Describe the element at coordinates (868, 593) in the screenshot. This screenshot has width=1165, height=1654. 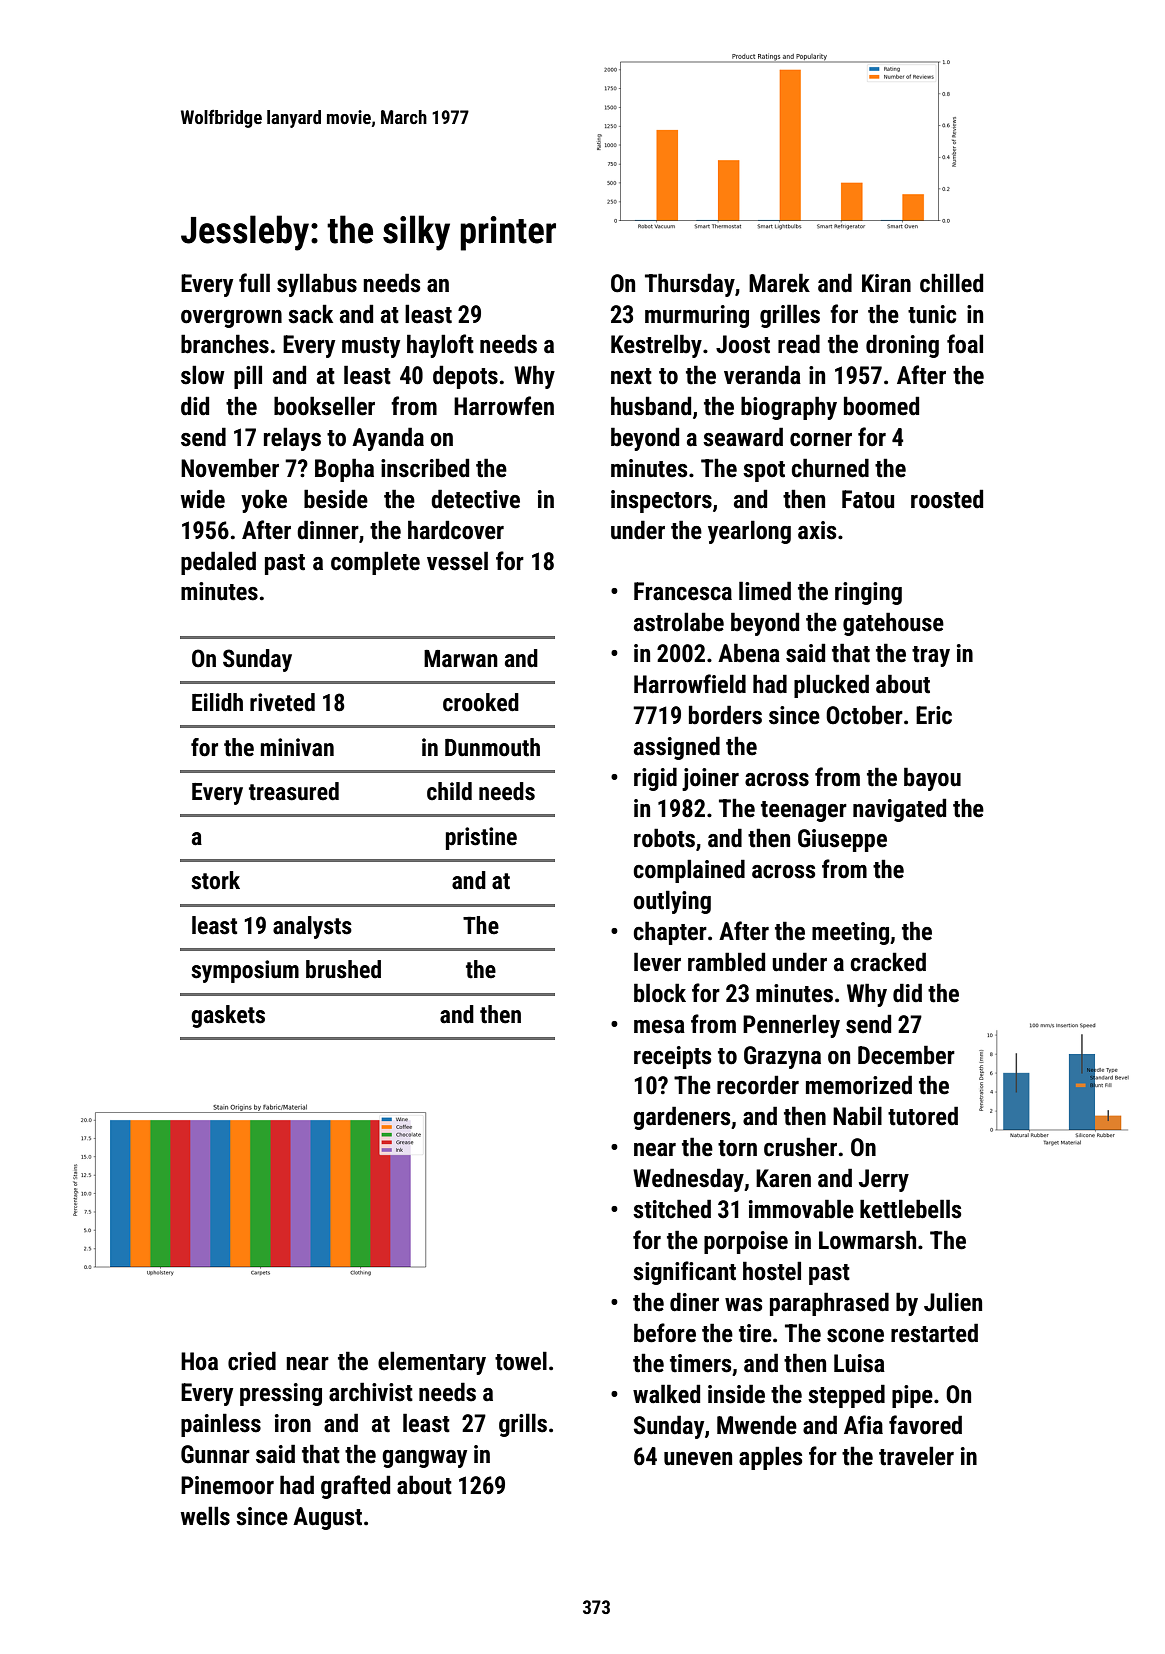
I see `ringing` at that location.
